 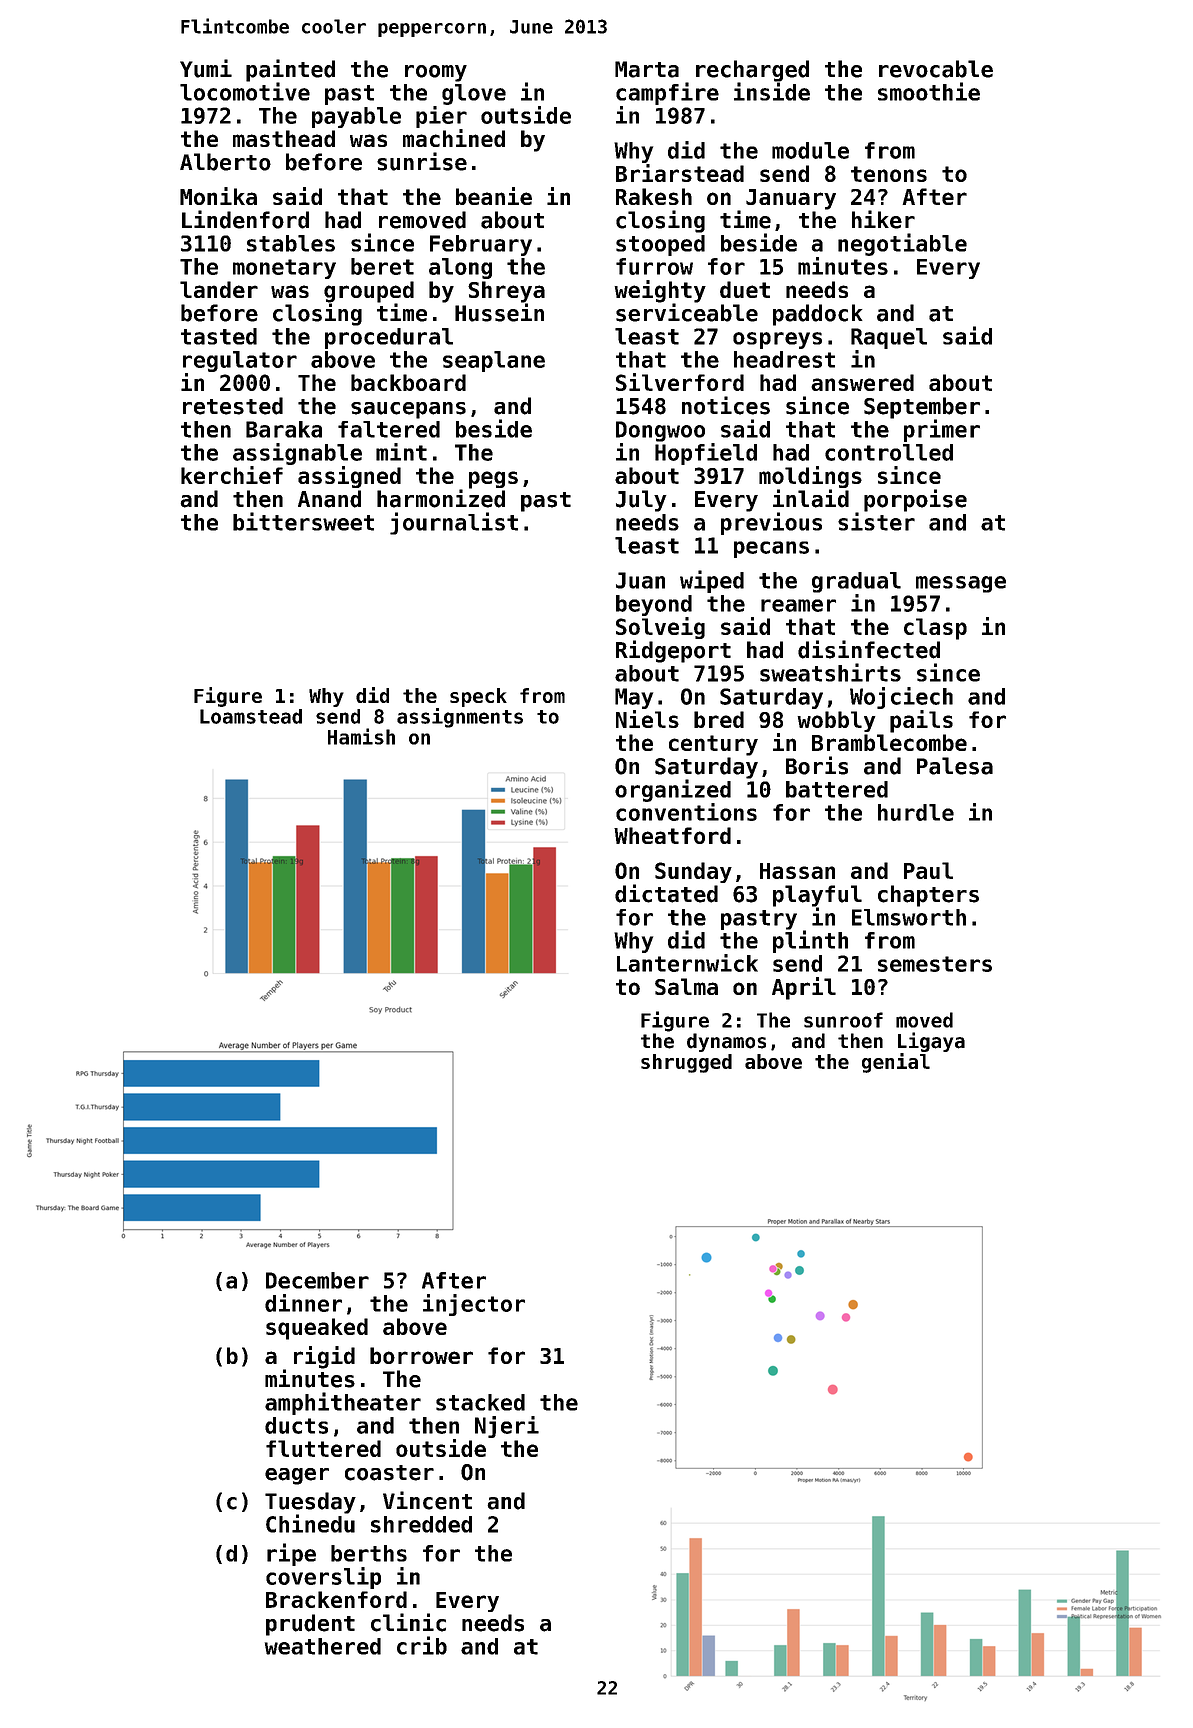 What do you see at coordinates (422, 1645) in the screenshot?
I see `crib` at bounding box center [422, 1645].
